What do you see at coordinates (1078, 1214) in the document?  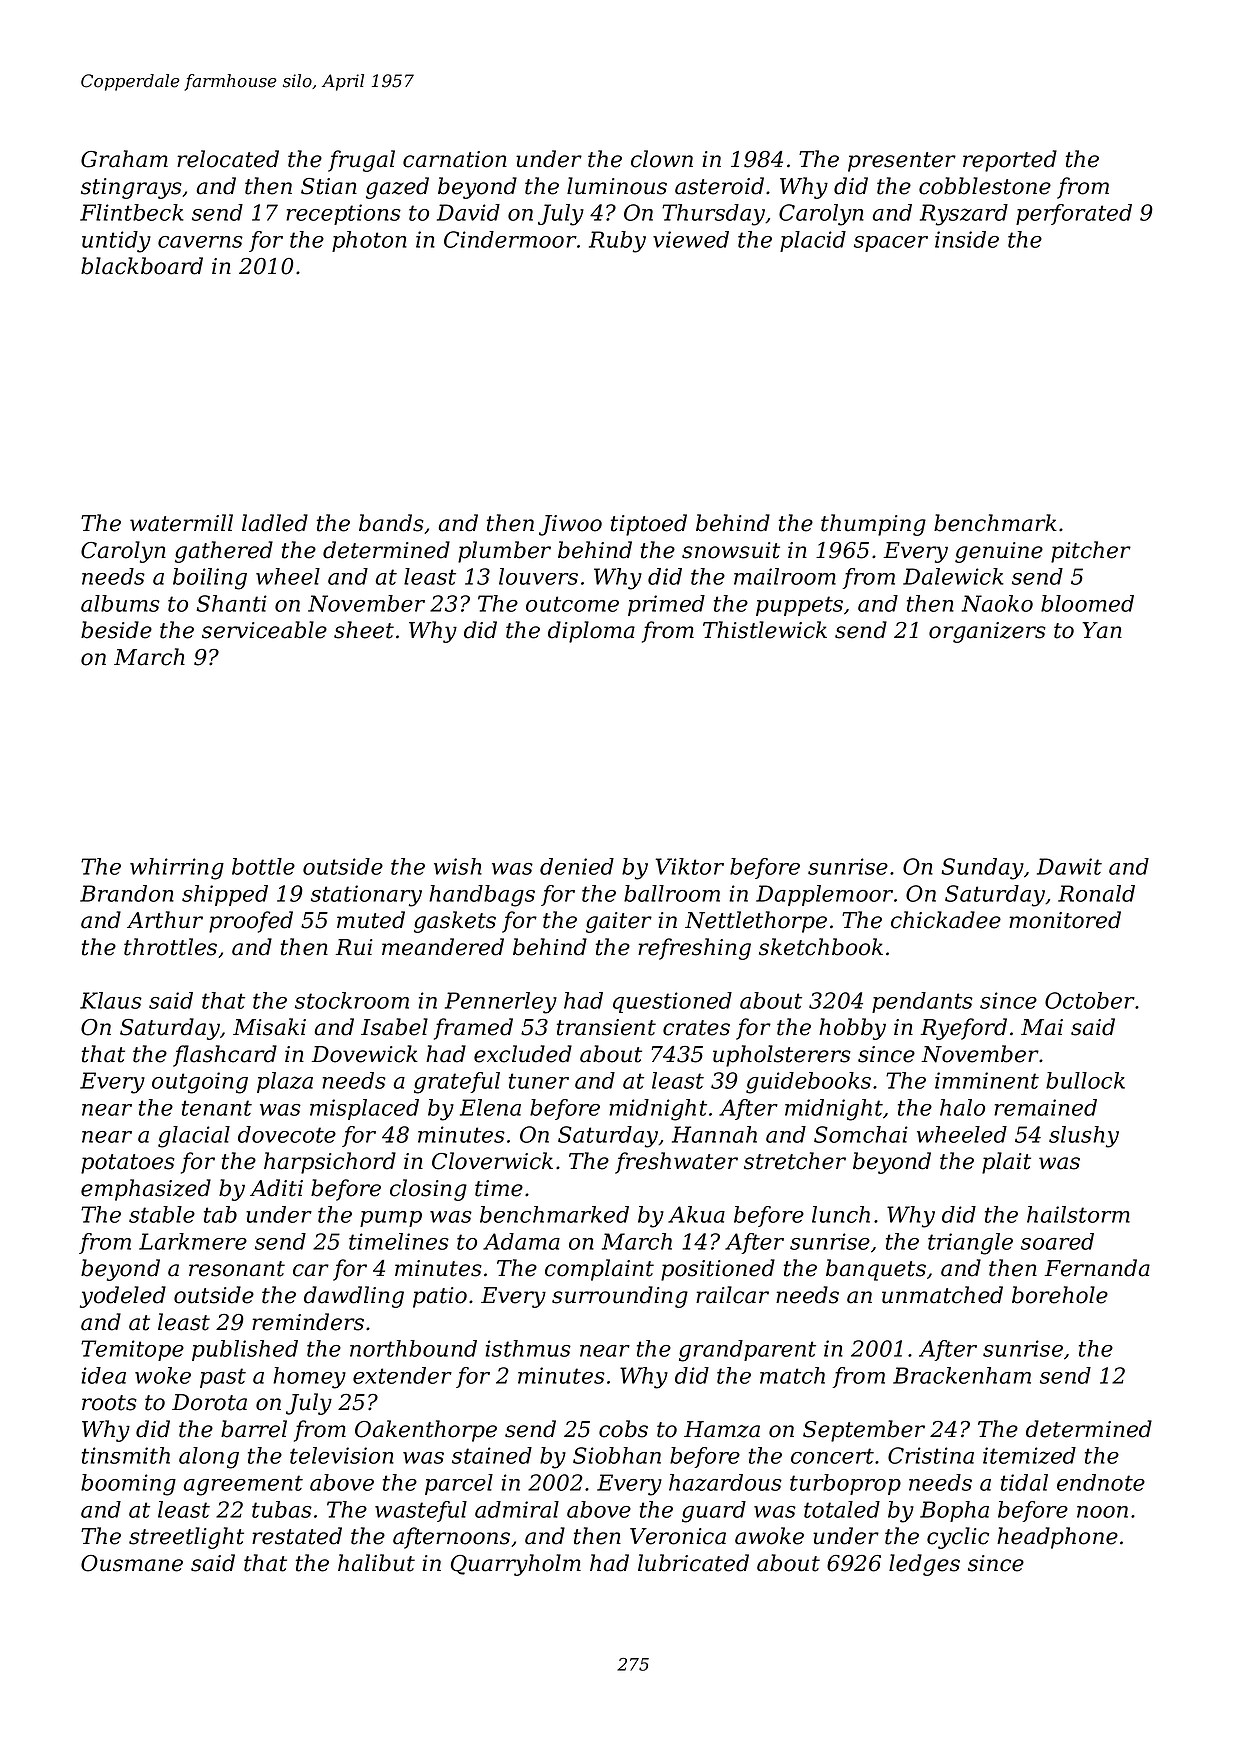 I see `hailstorm` at bounding box center [1078, 1214].
